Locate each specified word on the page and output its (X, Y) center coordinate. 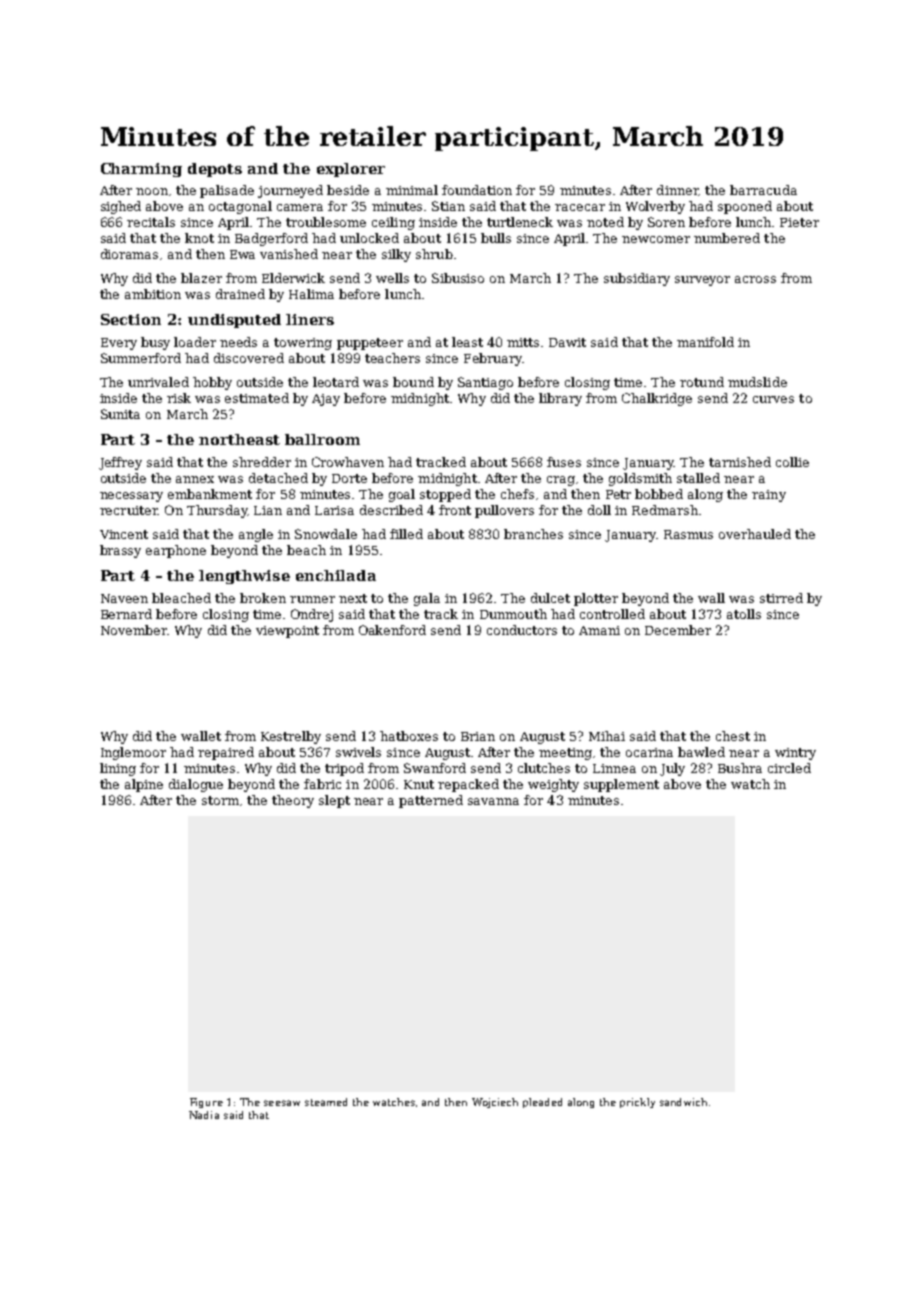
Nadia (204, 1115)
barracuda (763, 190)
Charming (141, 170)
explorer (351, 170)
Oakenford (392, 630)
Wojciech (495, 1103)
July (672, 769)
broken (263, 598)
